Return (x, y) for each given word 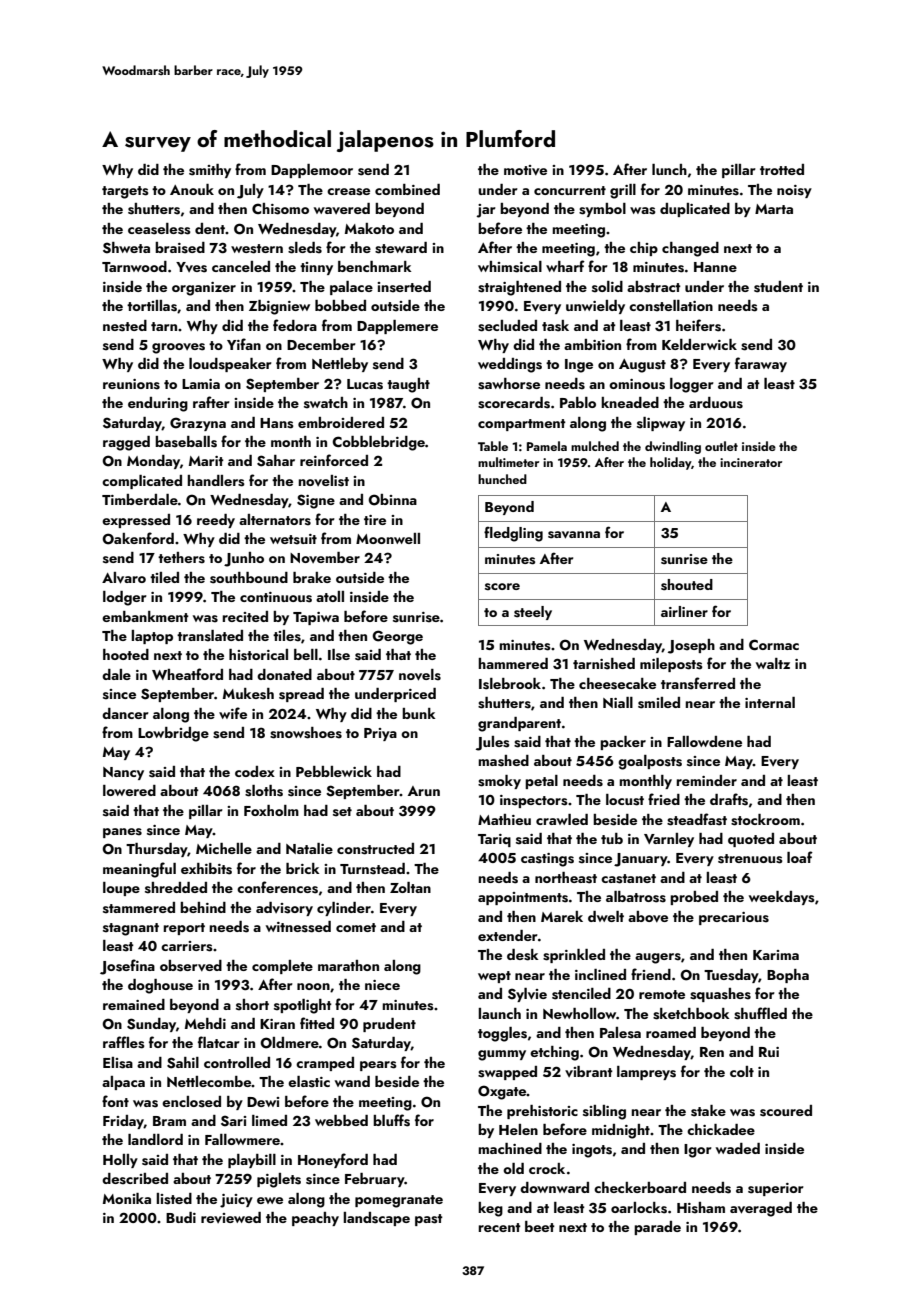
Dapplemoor (312, 171)
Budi (181, 1217)
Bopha (788, 976)
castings (547, 860)
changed (690, 249)
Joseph (691, 646)
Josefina (127, 967)
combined (407, 189)
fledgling (513, 534)
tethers (181, 558)
